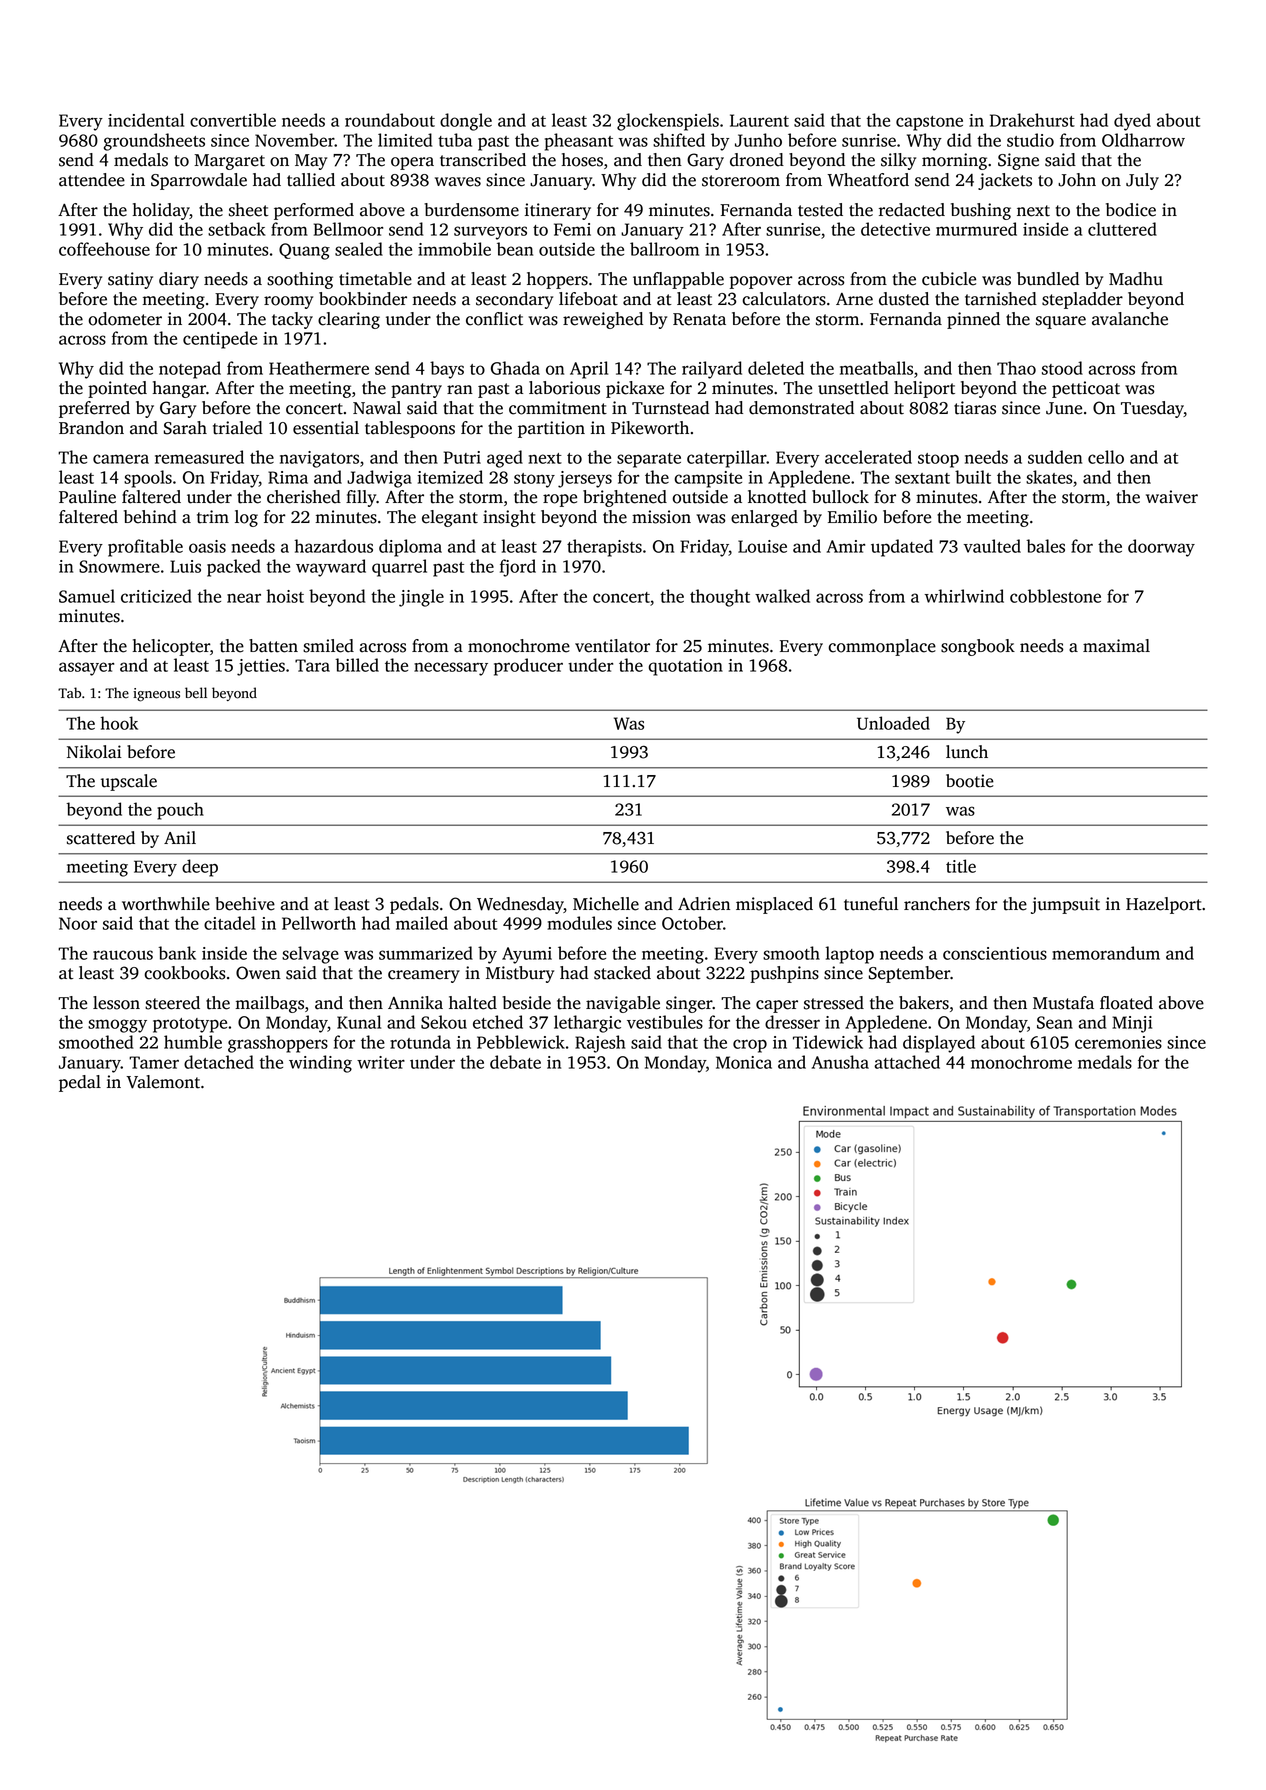 The width and height of the page is (1266, 1790). I want to click on Michelle, so click(606, 904).
